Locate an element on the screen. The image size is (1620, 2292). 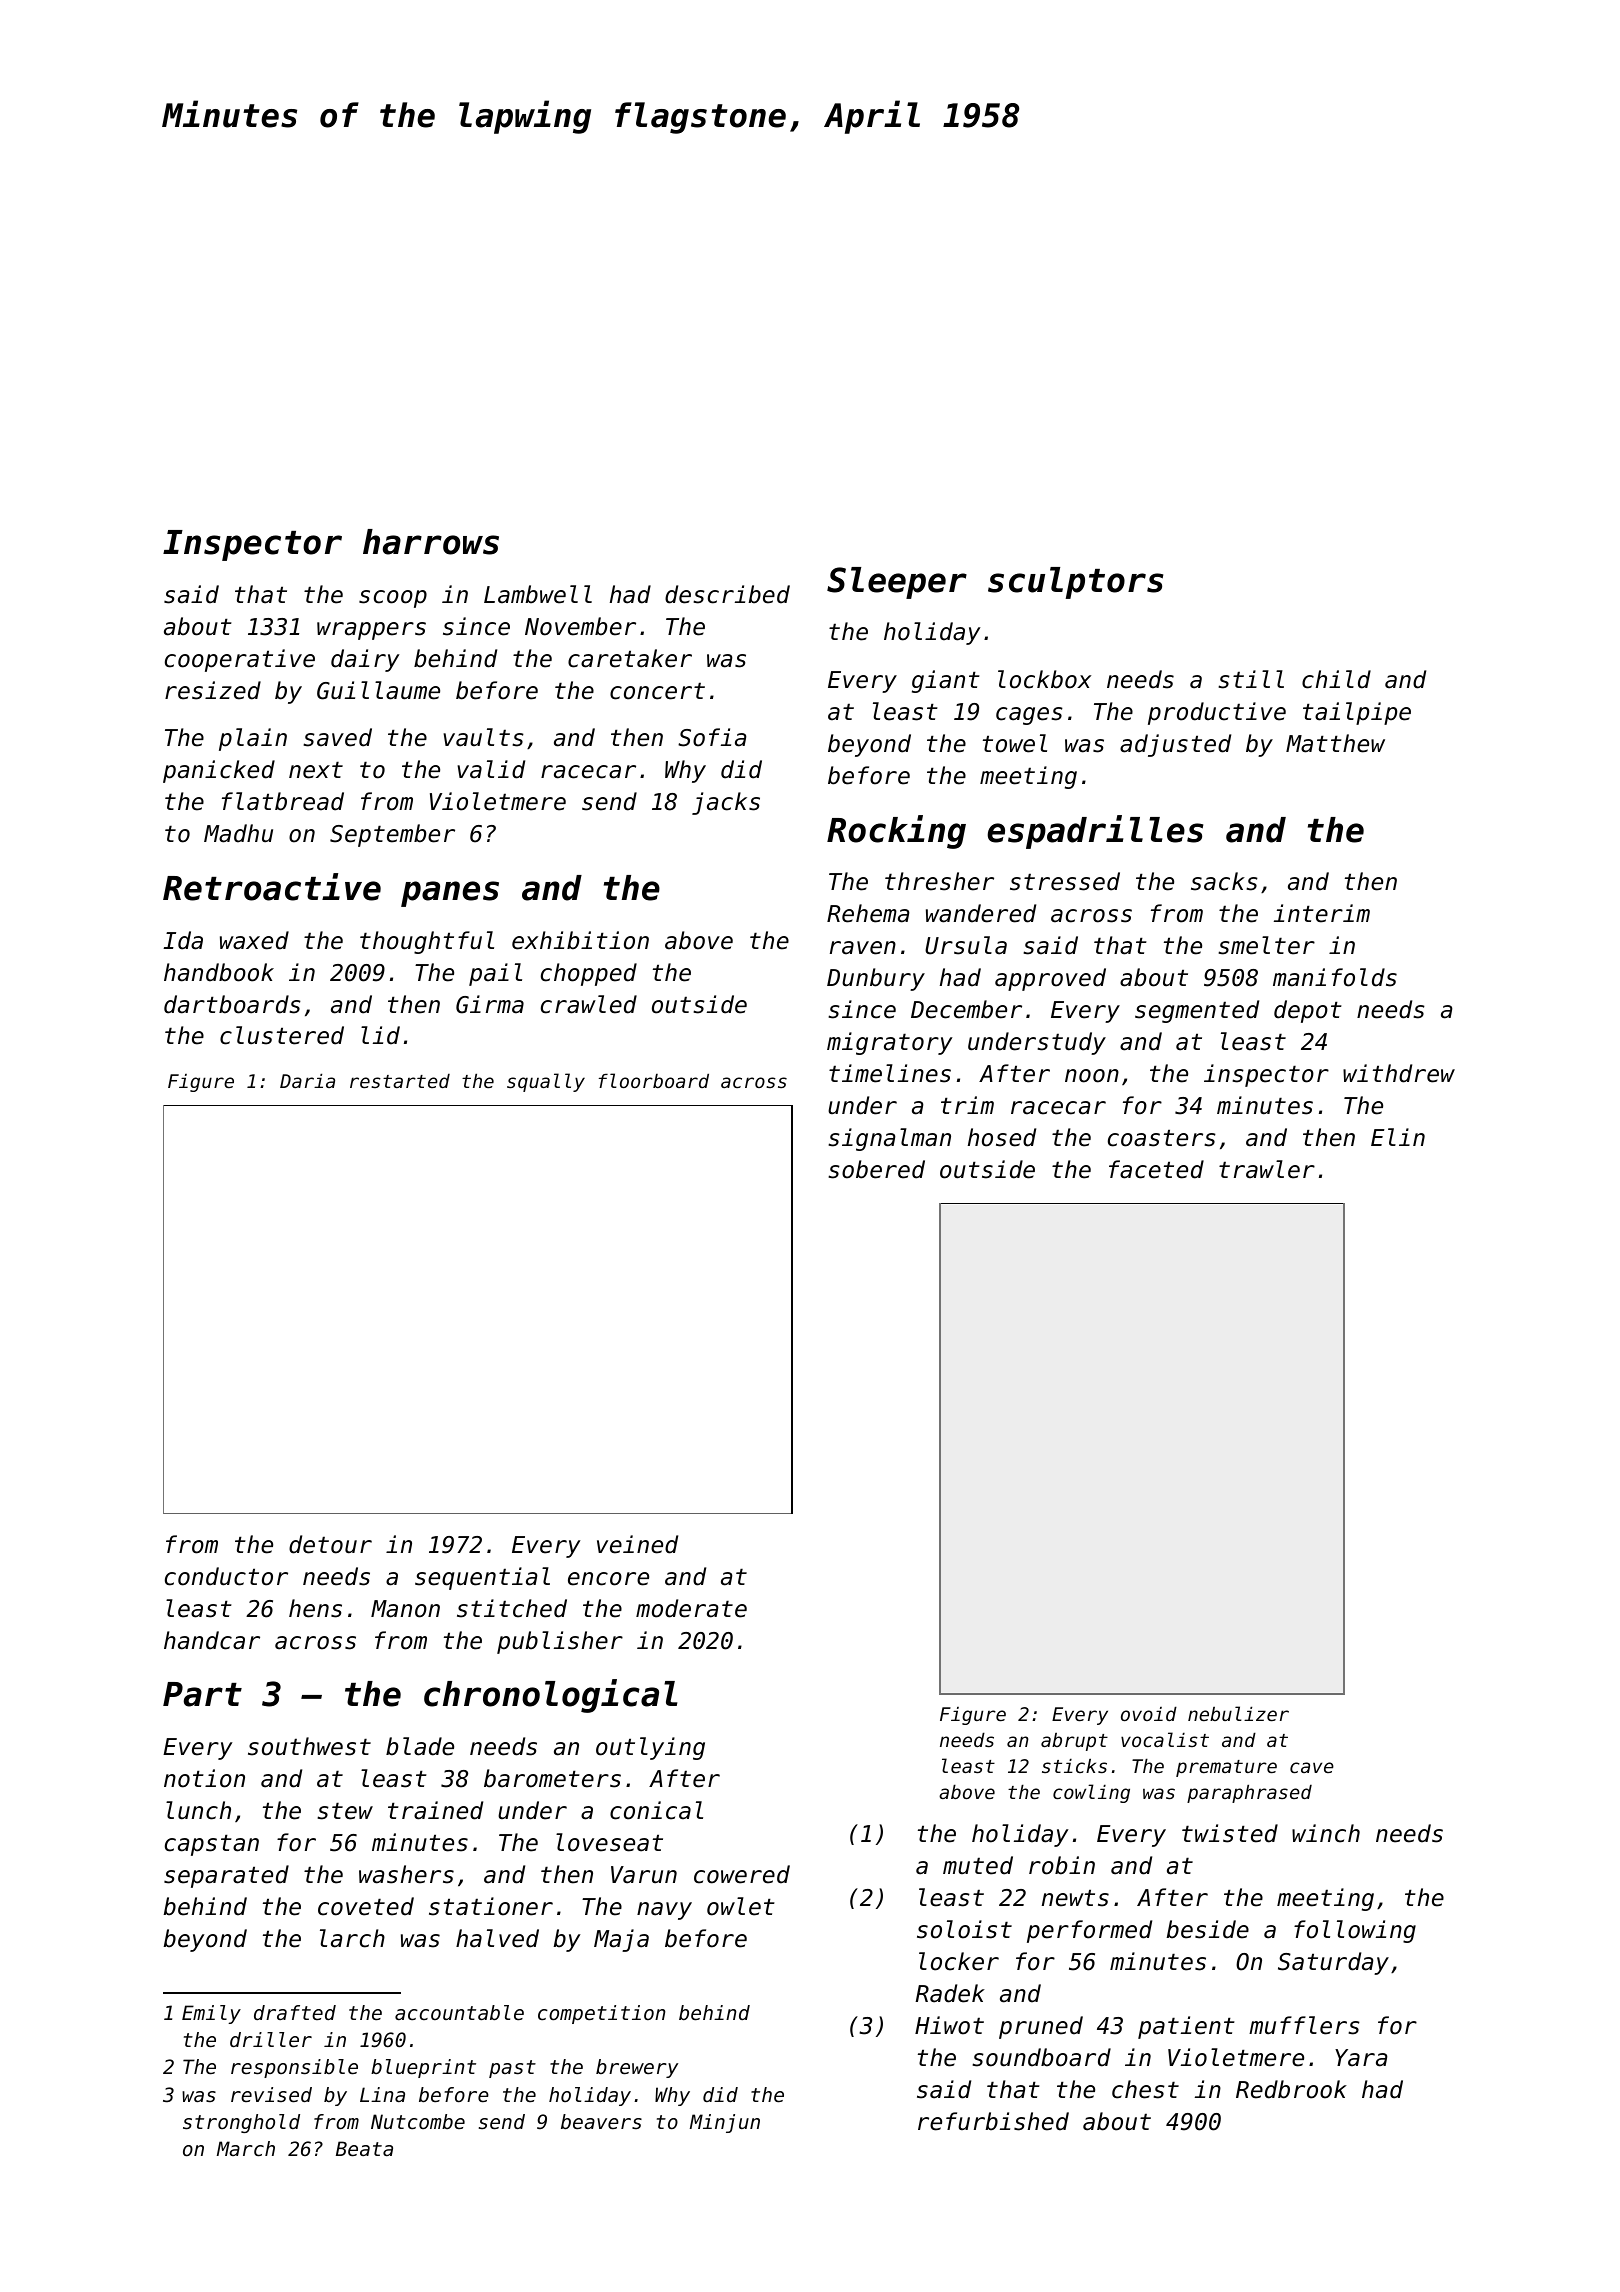
trained is located at coordinates (435, 1810).
